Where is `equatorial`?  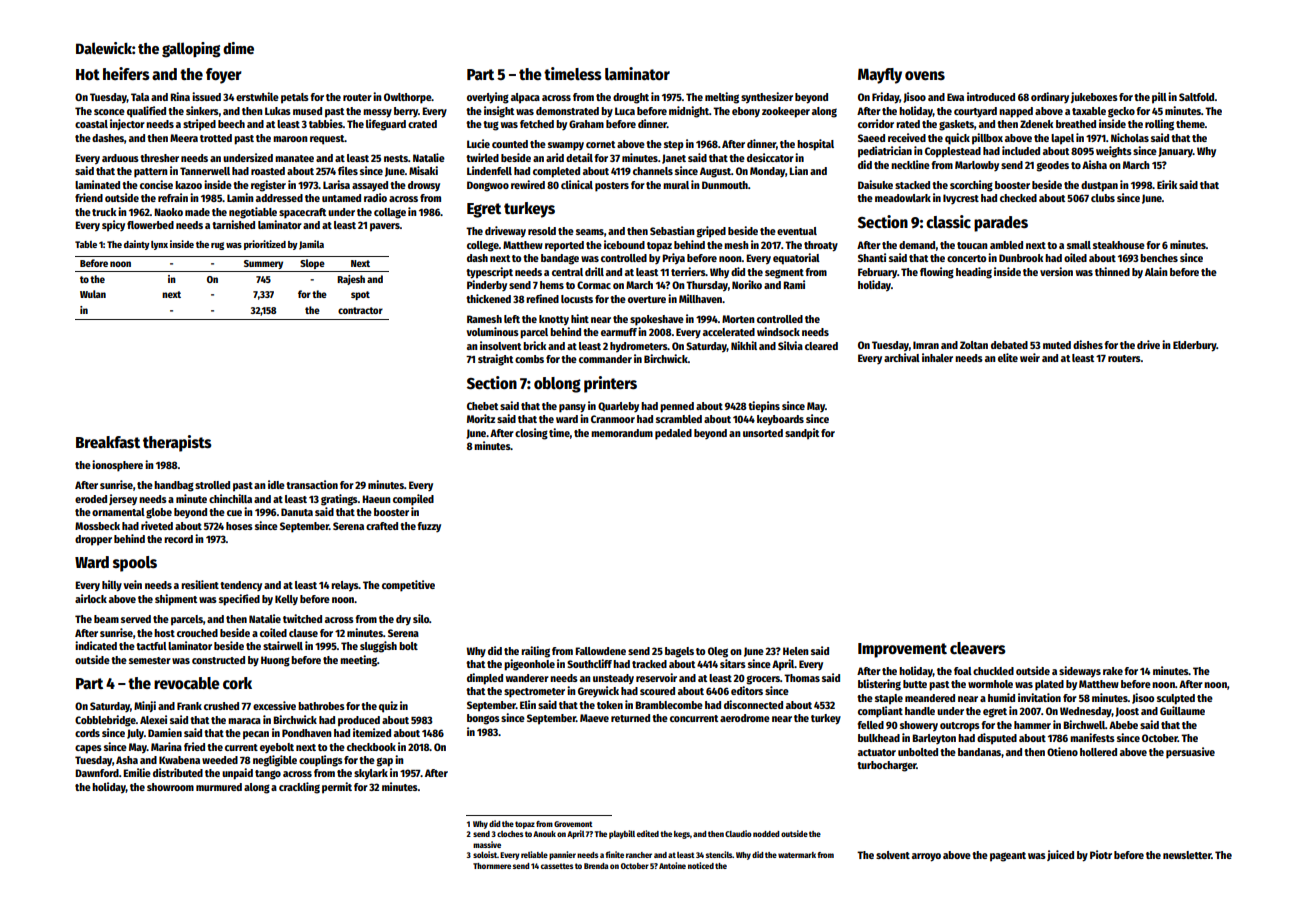
equatorial is located at coordinates (796, 259).
